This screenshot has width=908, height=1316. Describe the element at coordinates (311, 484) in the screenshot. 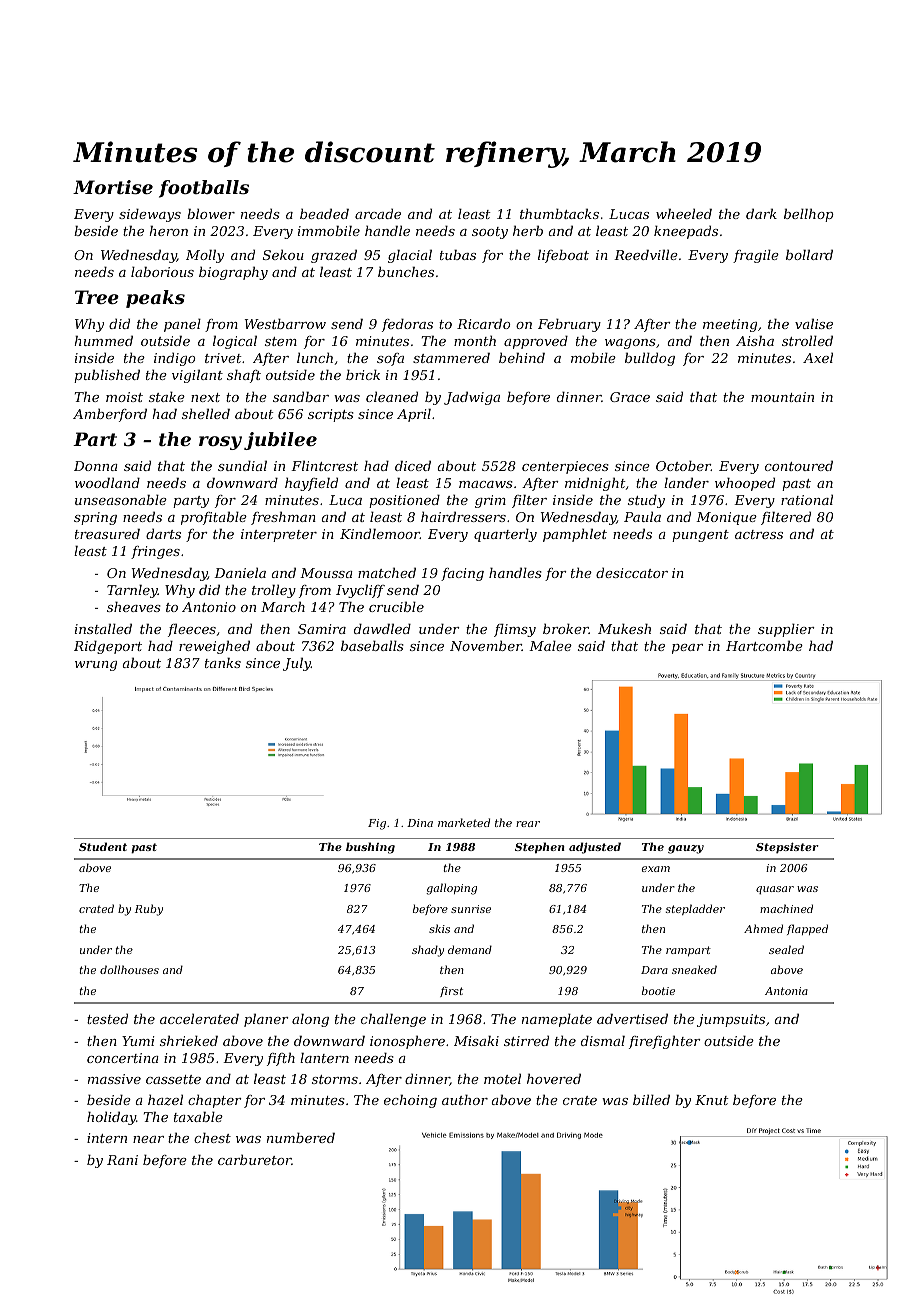

I see `hayfield` at that location.
